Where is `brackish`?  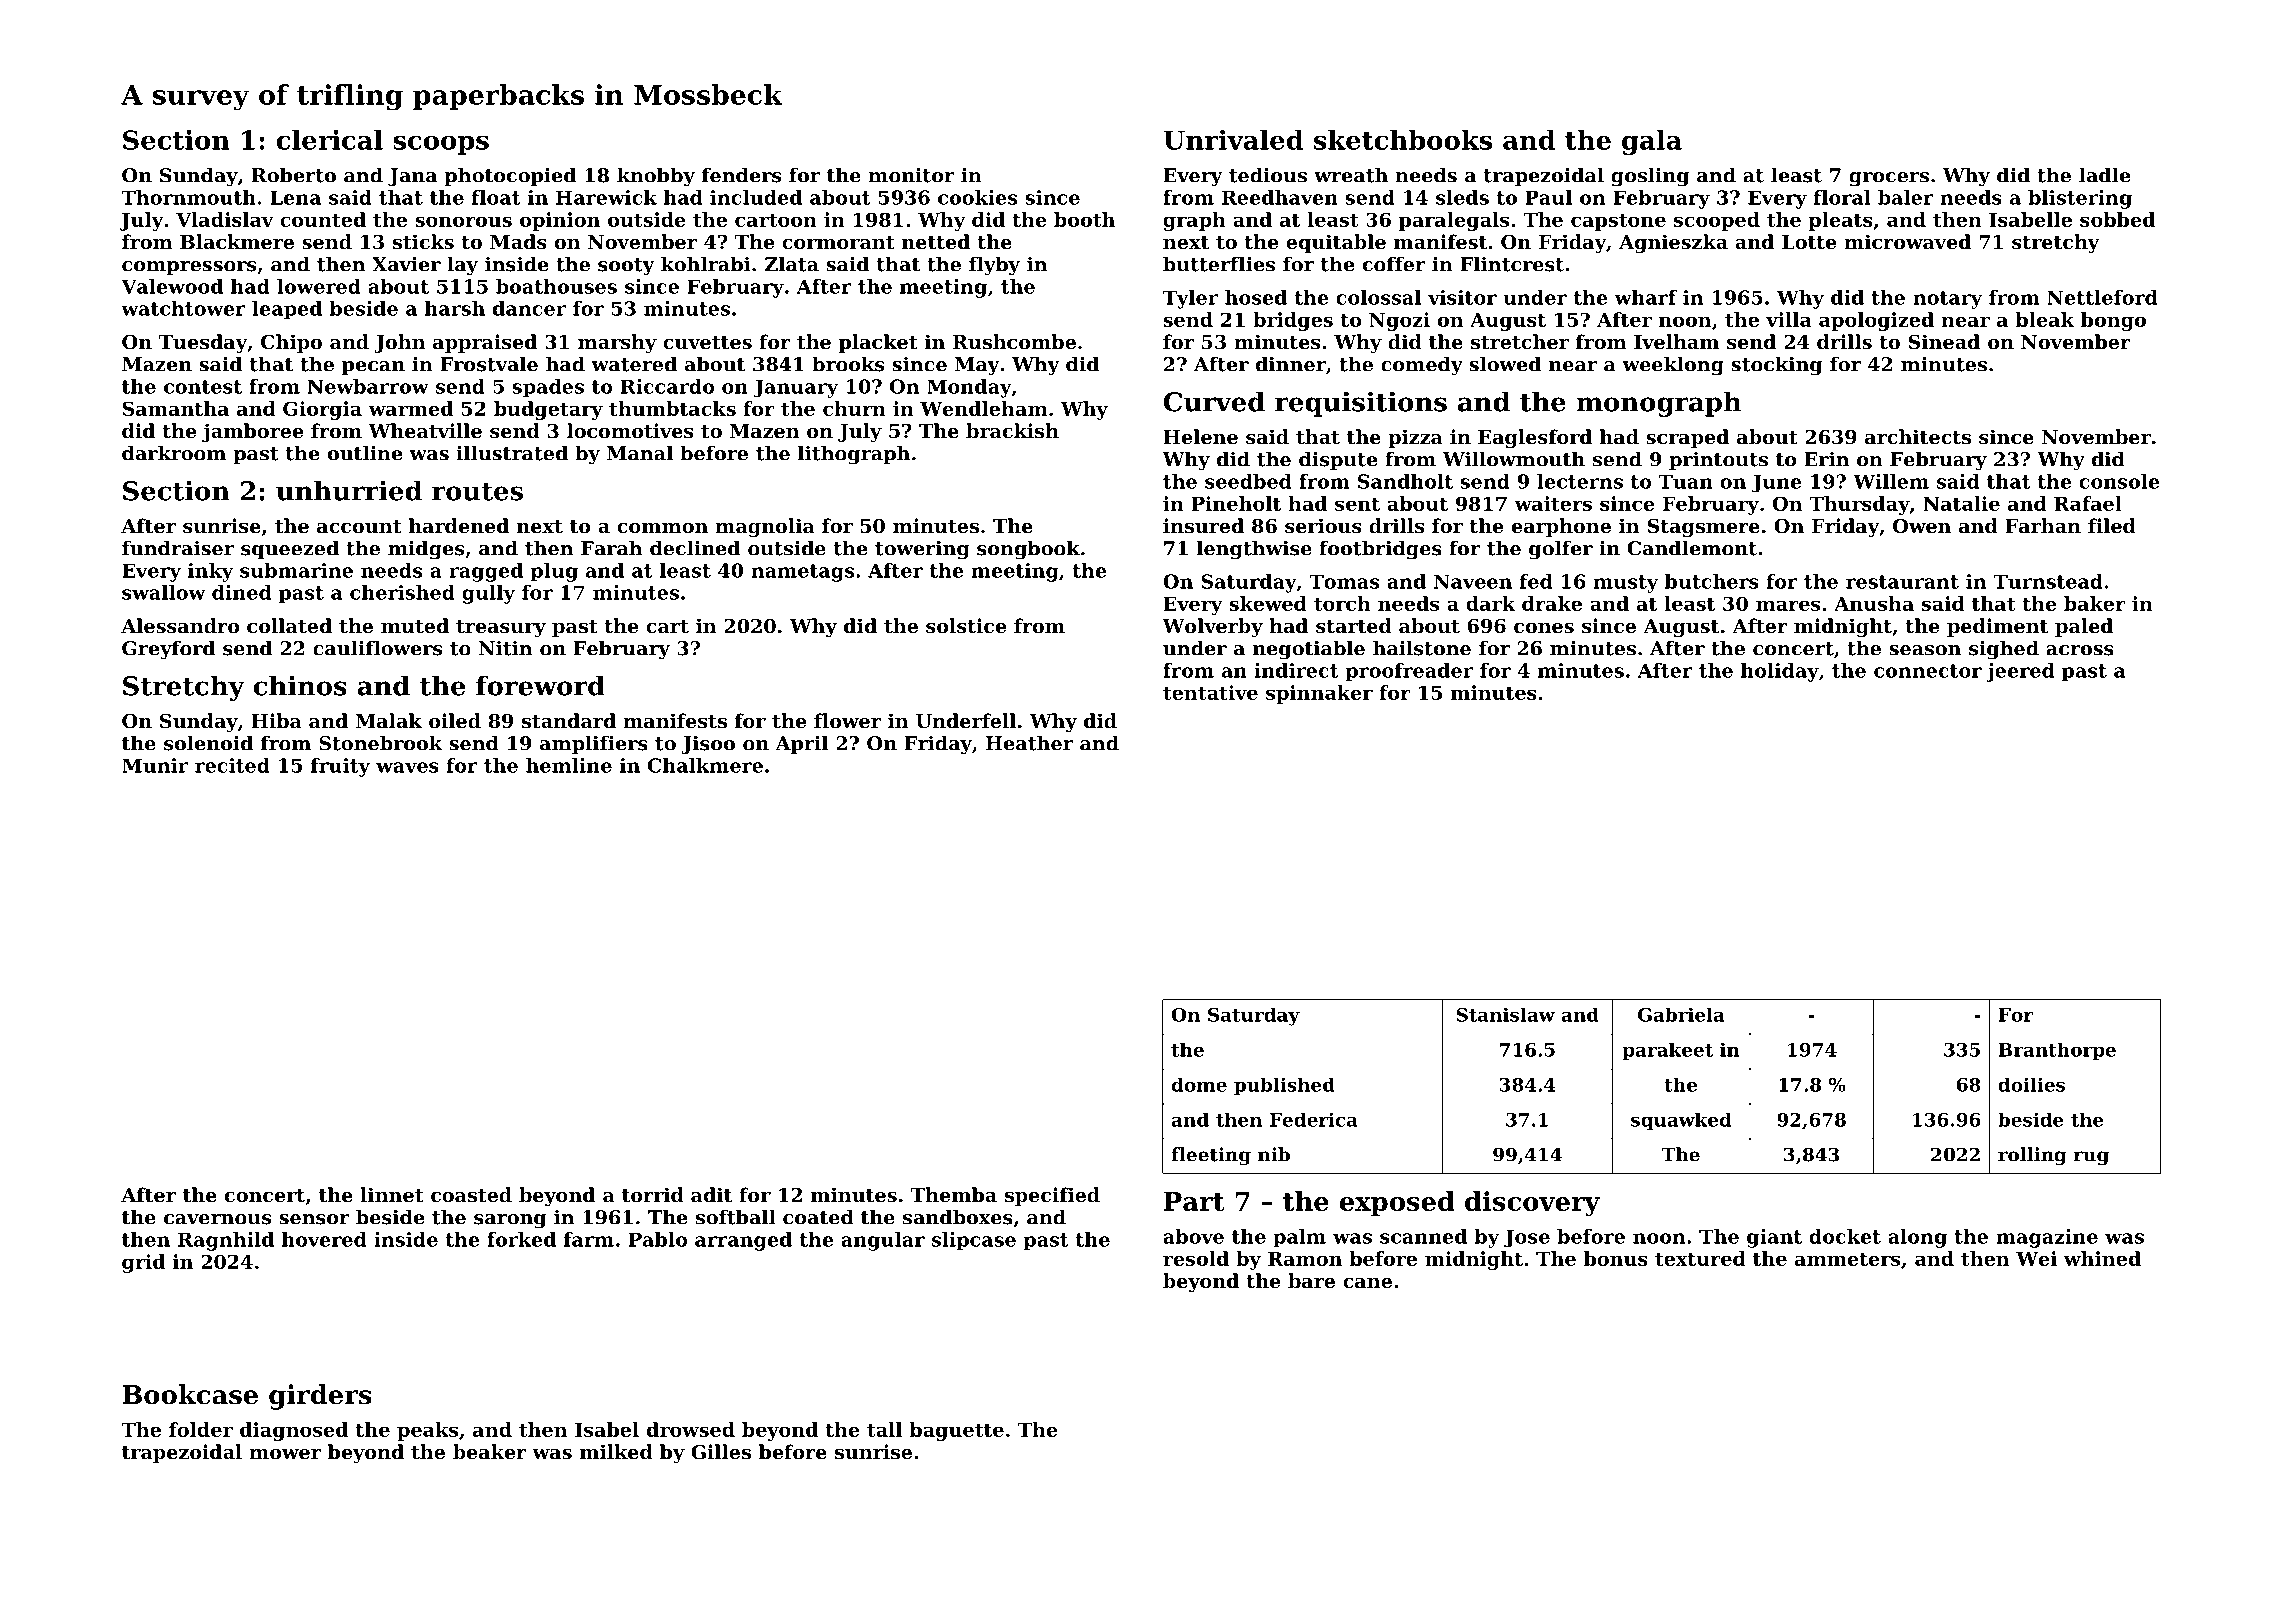
brackish is located at coordinates (1012, 430).
